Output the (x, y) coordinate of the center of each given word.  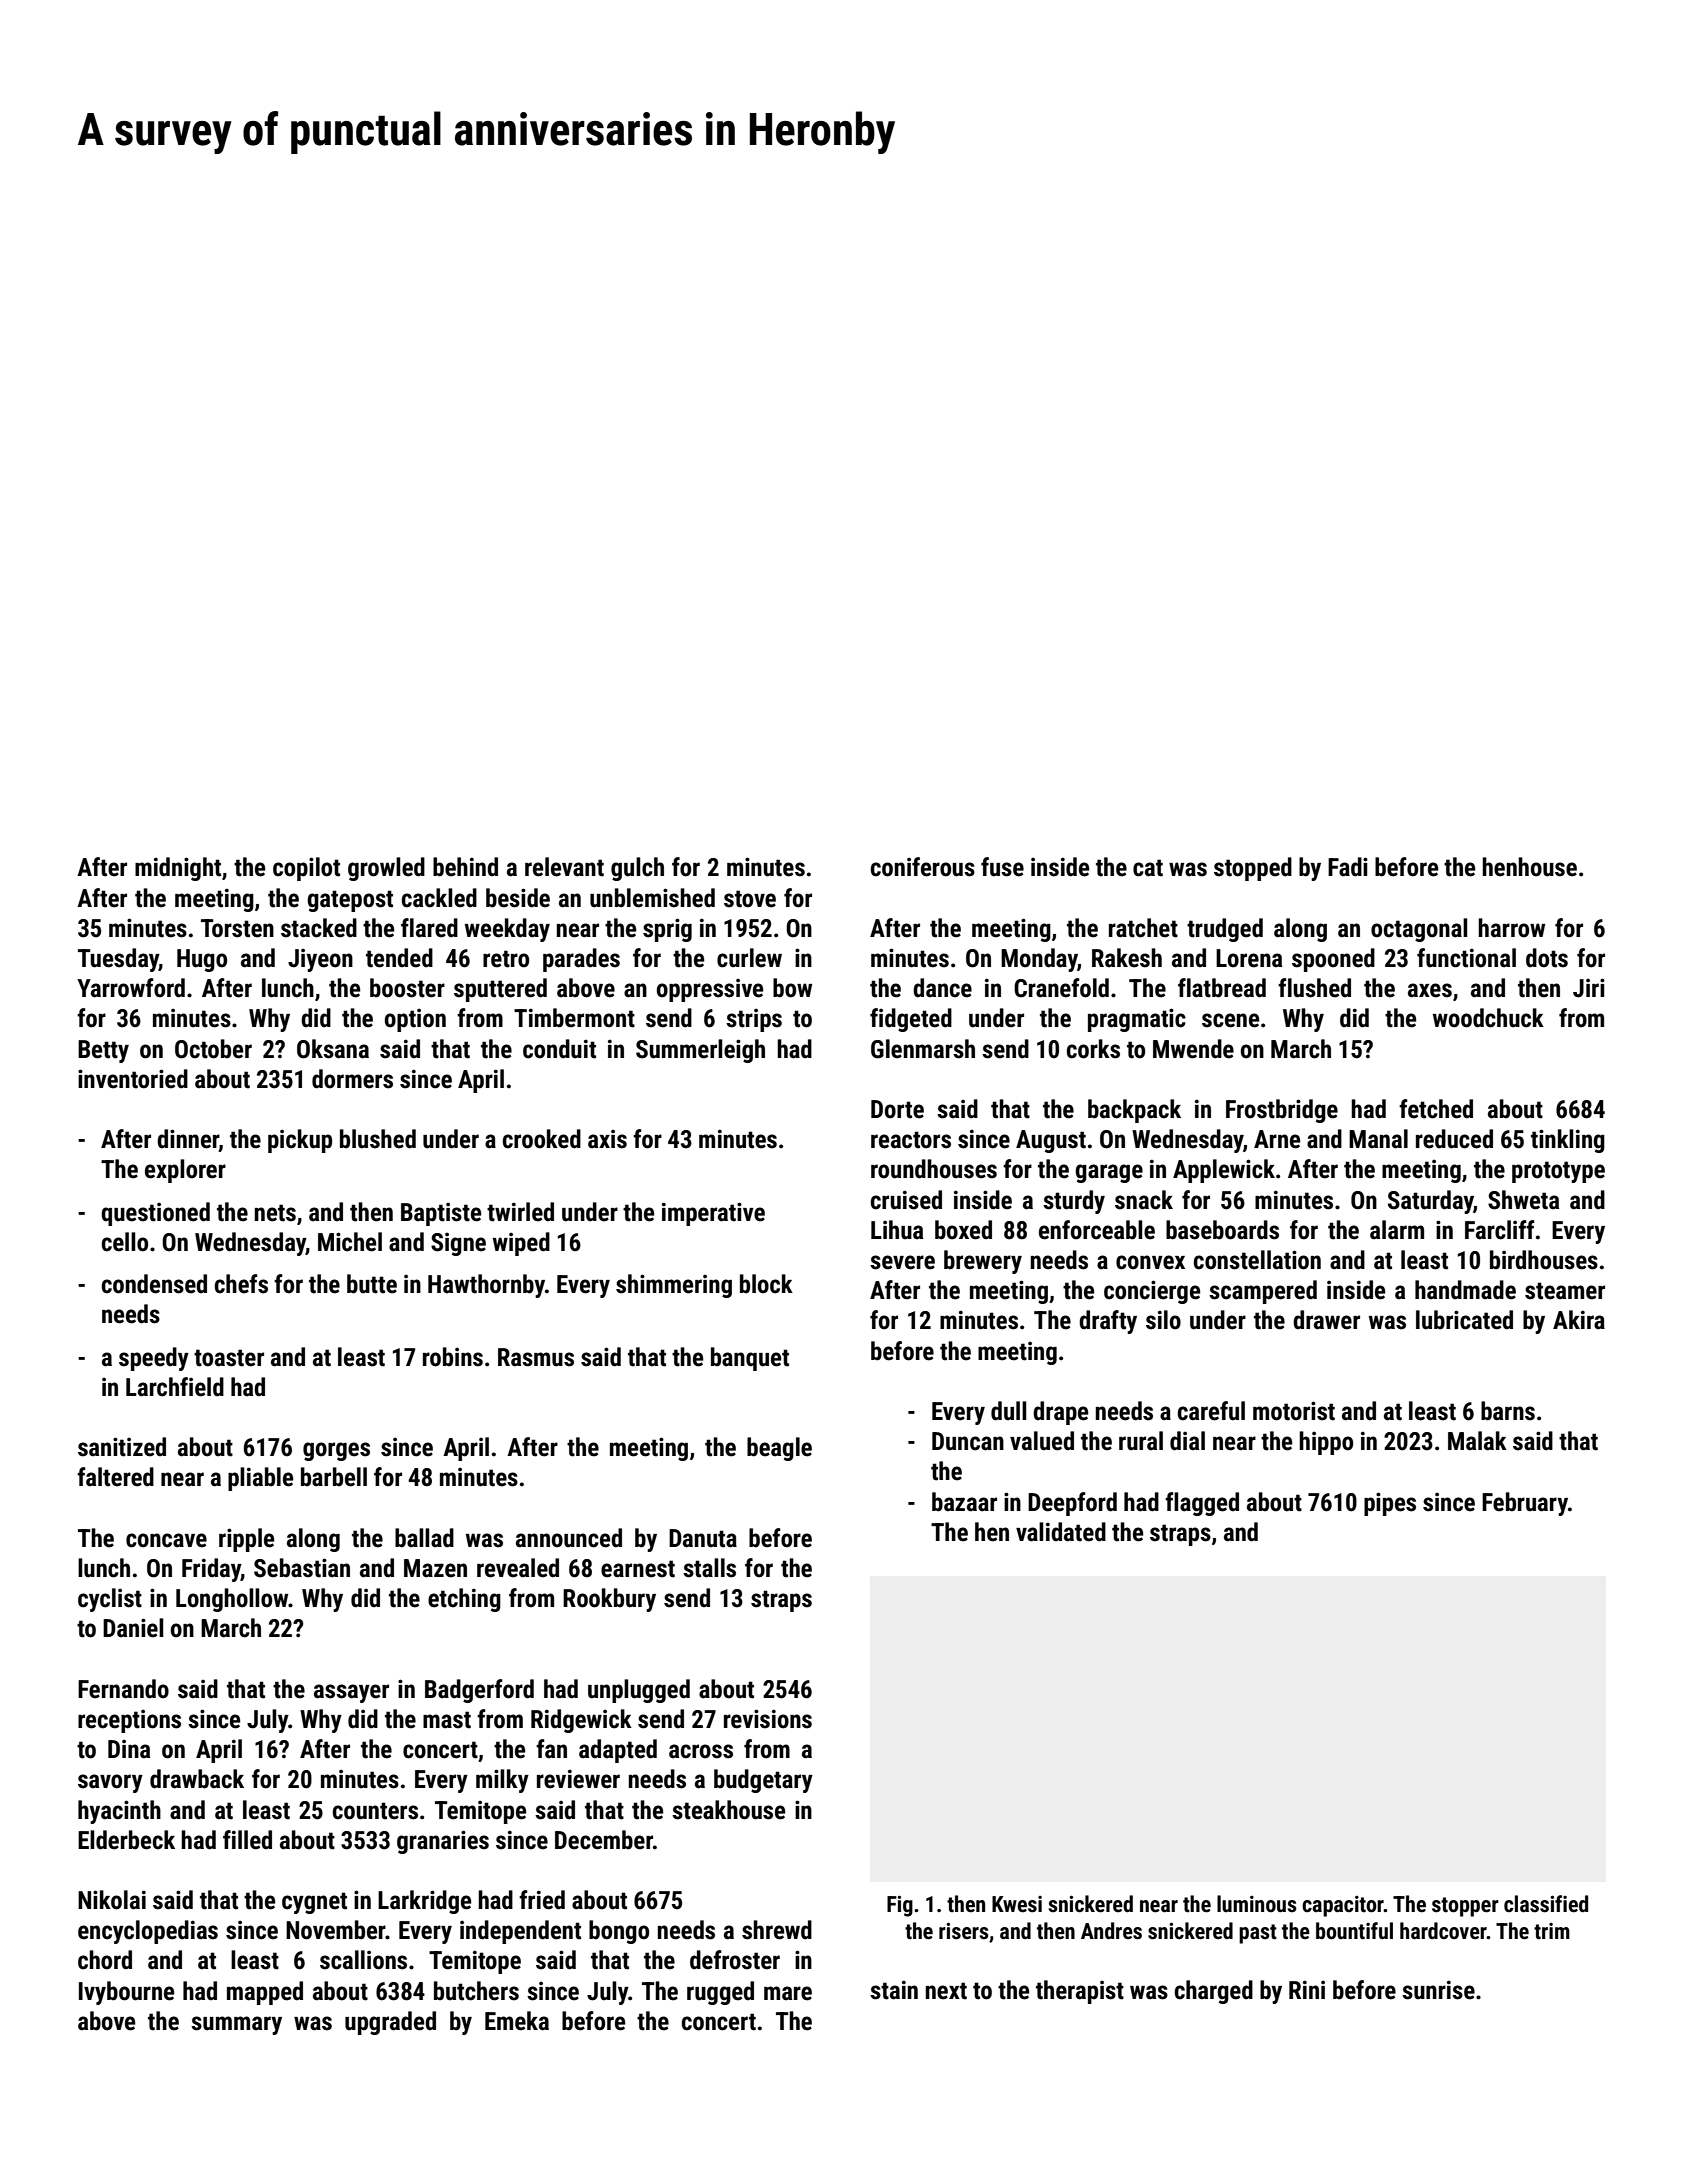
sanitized (122, 1447)
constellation (1257, 1260)
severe (902, 1262)
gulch (637, 869)
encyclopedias (148, 1932)
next (946, 1991)
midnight (178, 869)
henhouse (1529, 867)
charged (1214, 1992)
